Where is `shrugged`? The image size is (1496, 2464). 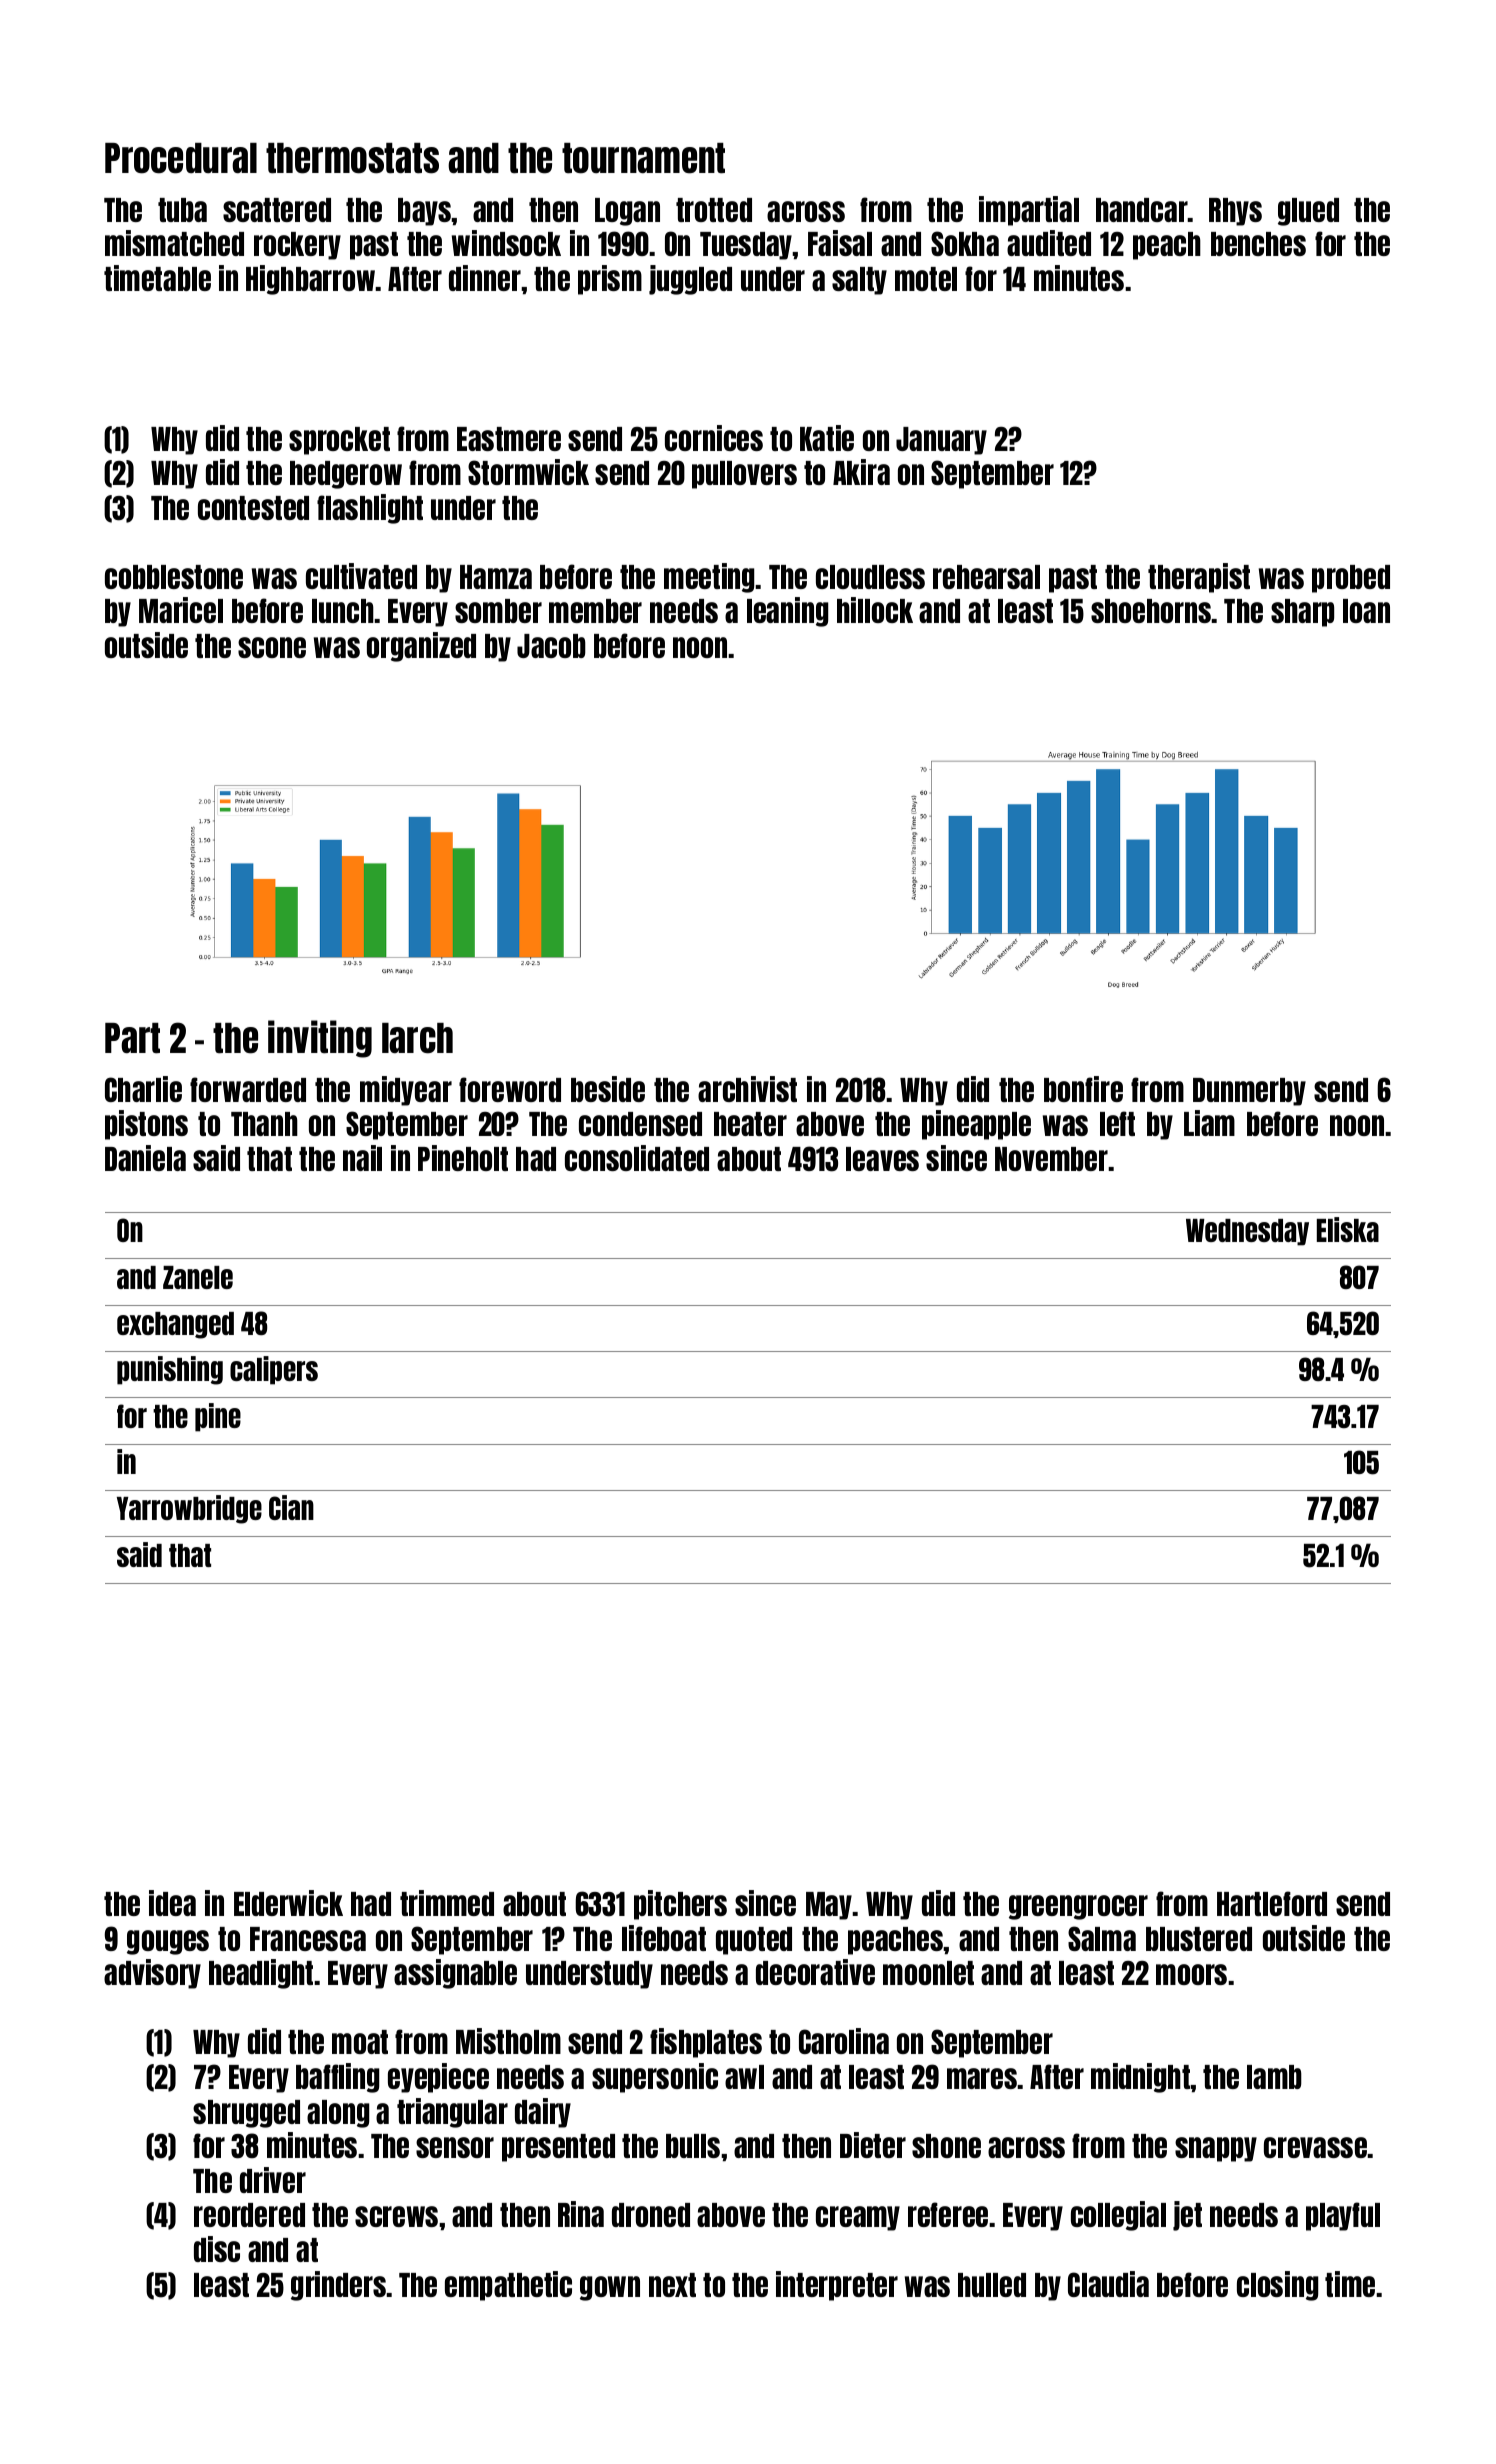 shrugged is located at coordinates (246, 2114).
